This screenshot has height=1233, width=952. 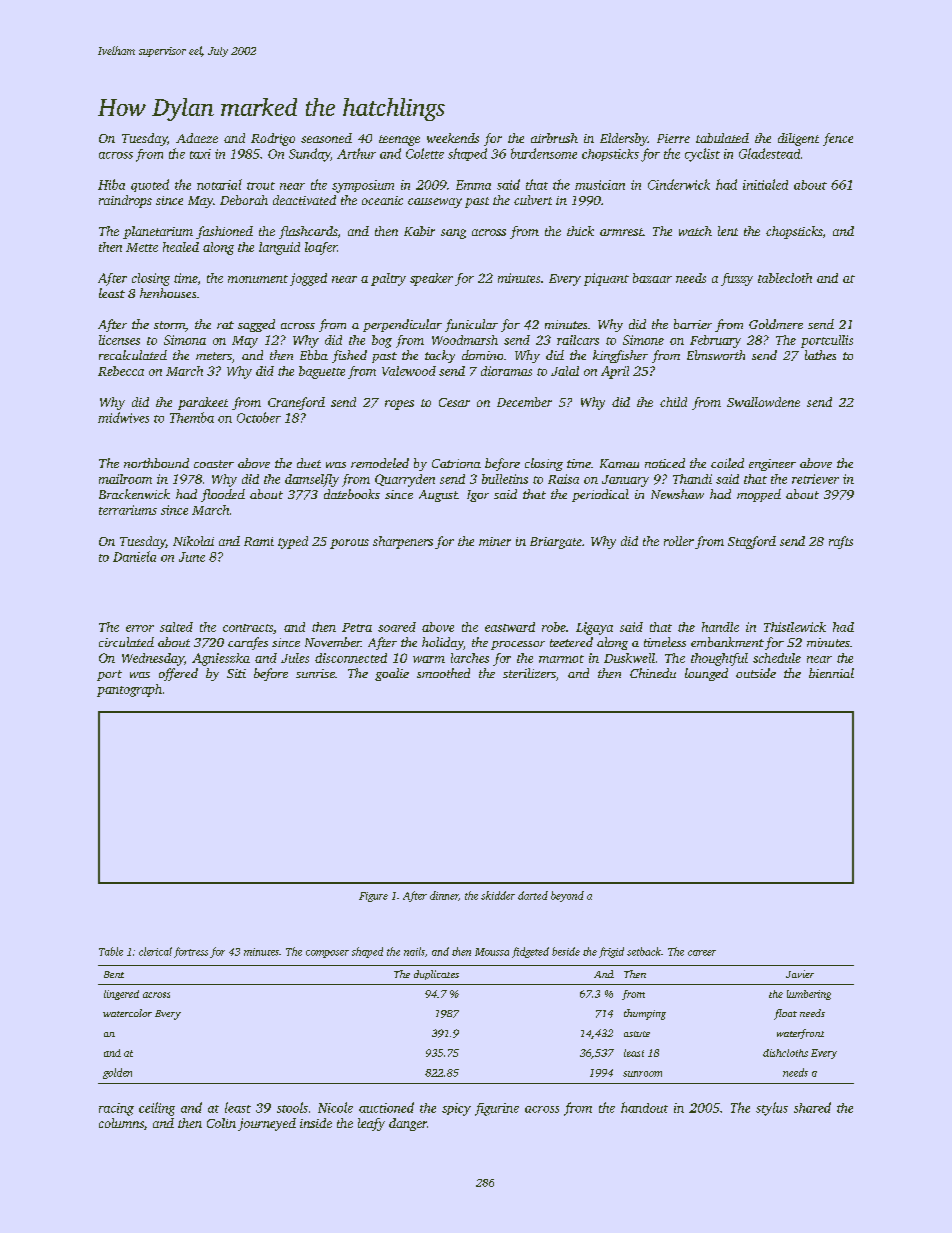 I want to click on composer, so click(x=327, y=954).
